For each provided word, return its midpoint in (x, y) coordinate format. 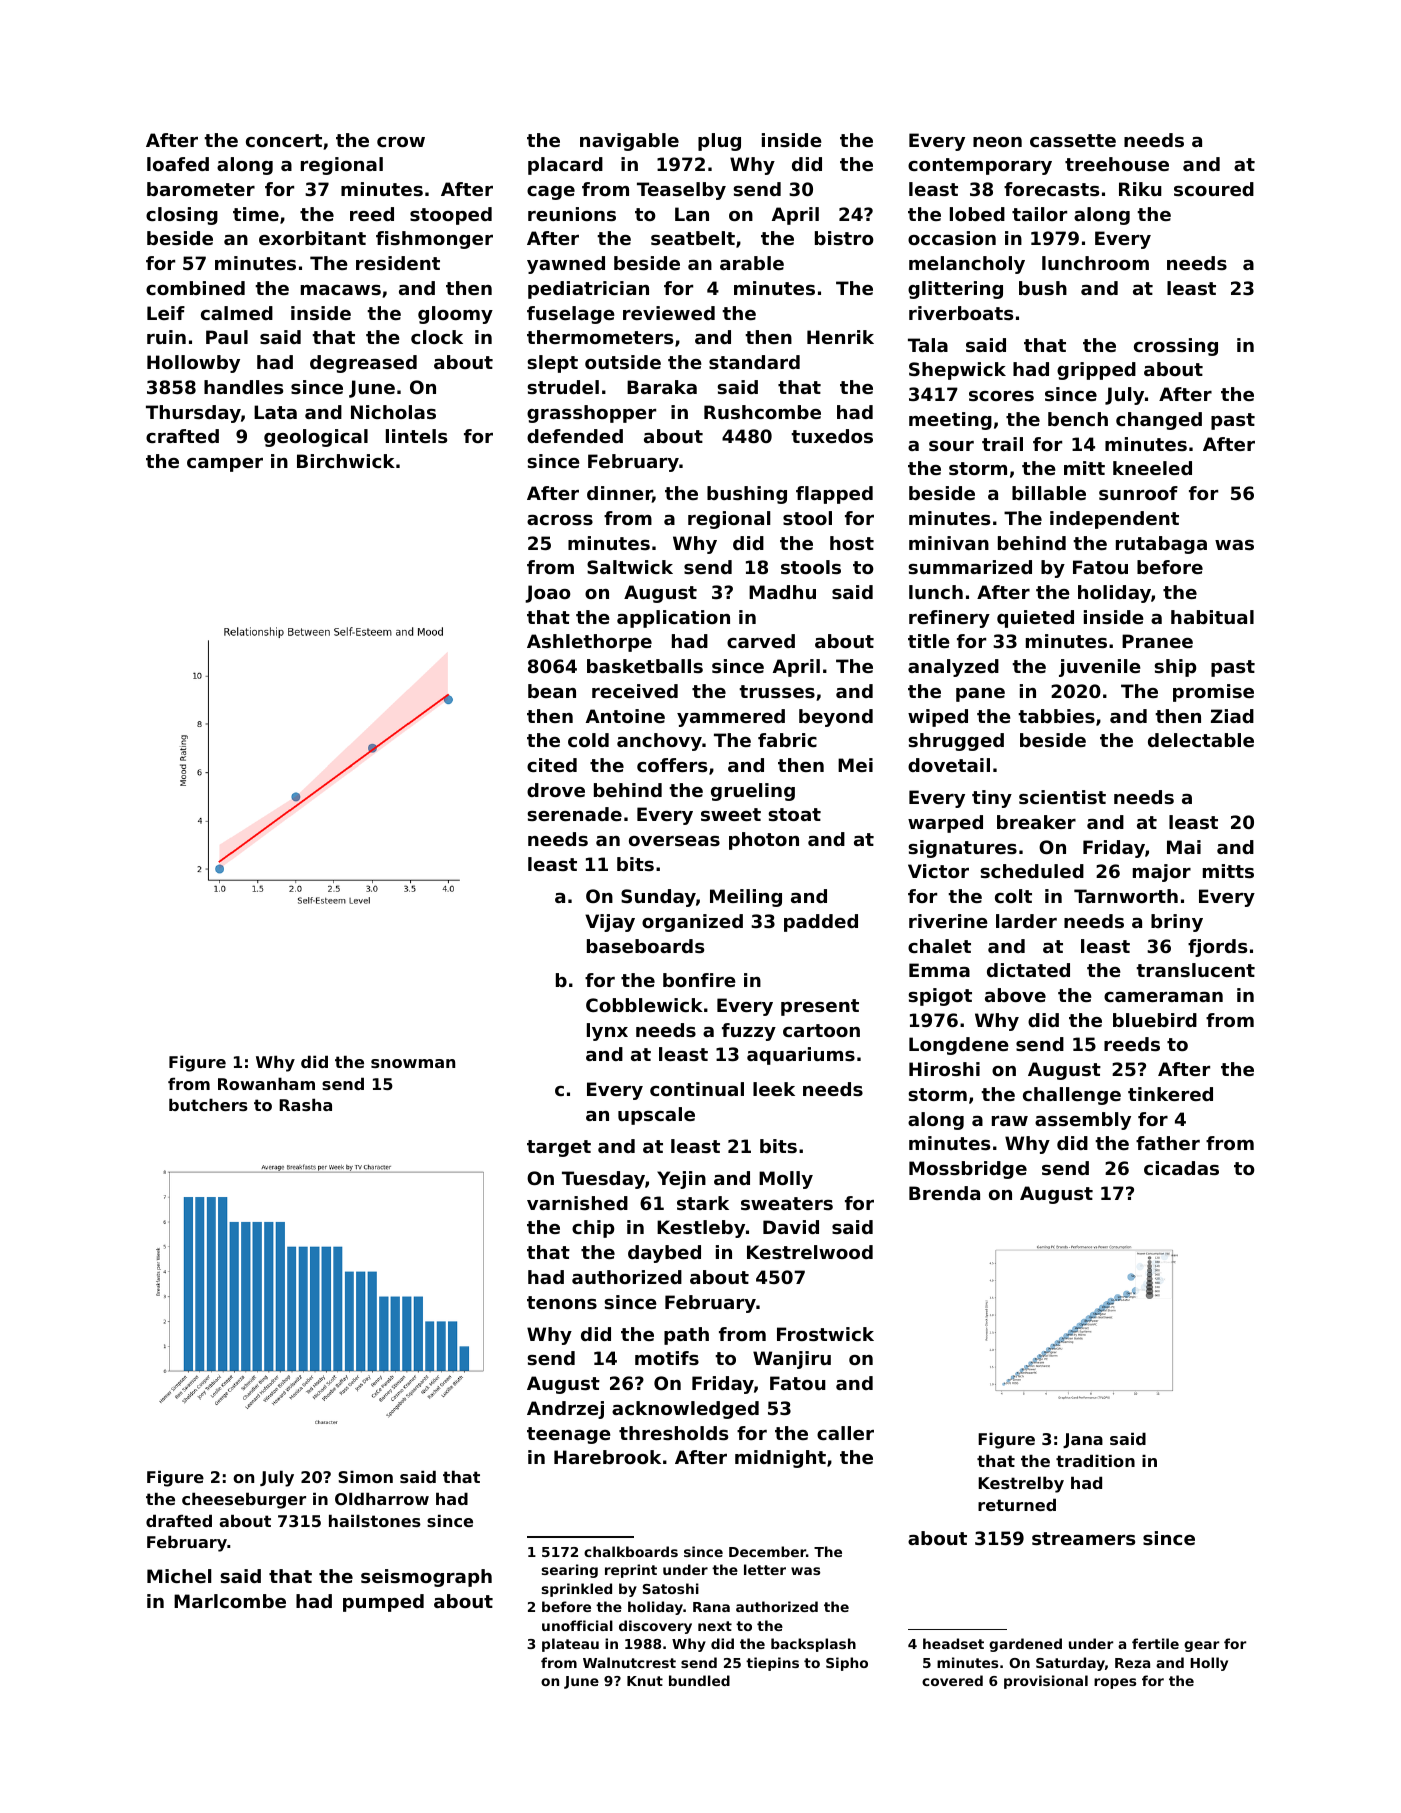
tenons (562, 1302)
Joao (548, 594)
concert (284, 140)
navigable (629, 142)
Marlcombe (230, 1601)
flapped (834, 495)
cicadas (1181, 1168)
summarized (970, 567)
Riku (1140, 189)
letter (765, 1569)
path (686, 1336)
